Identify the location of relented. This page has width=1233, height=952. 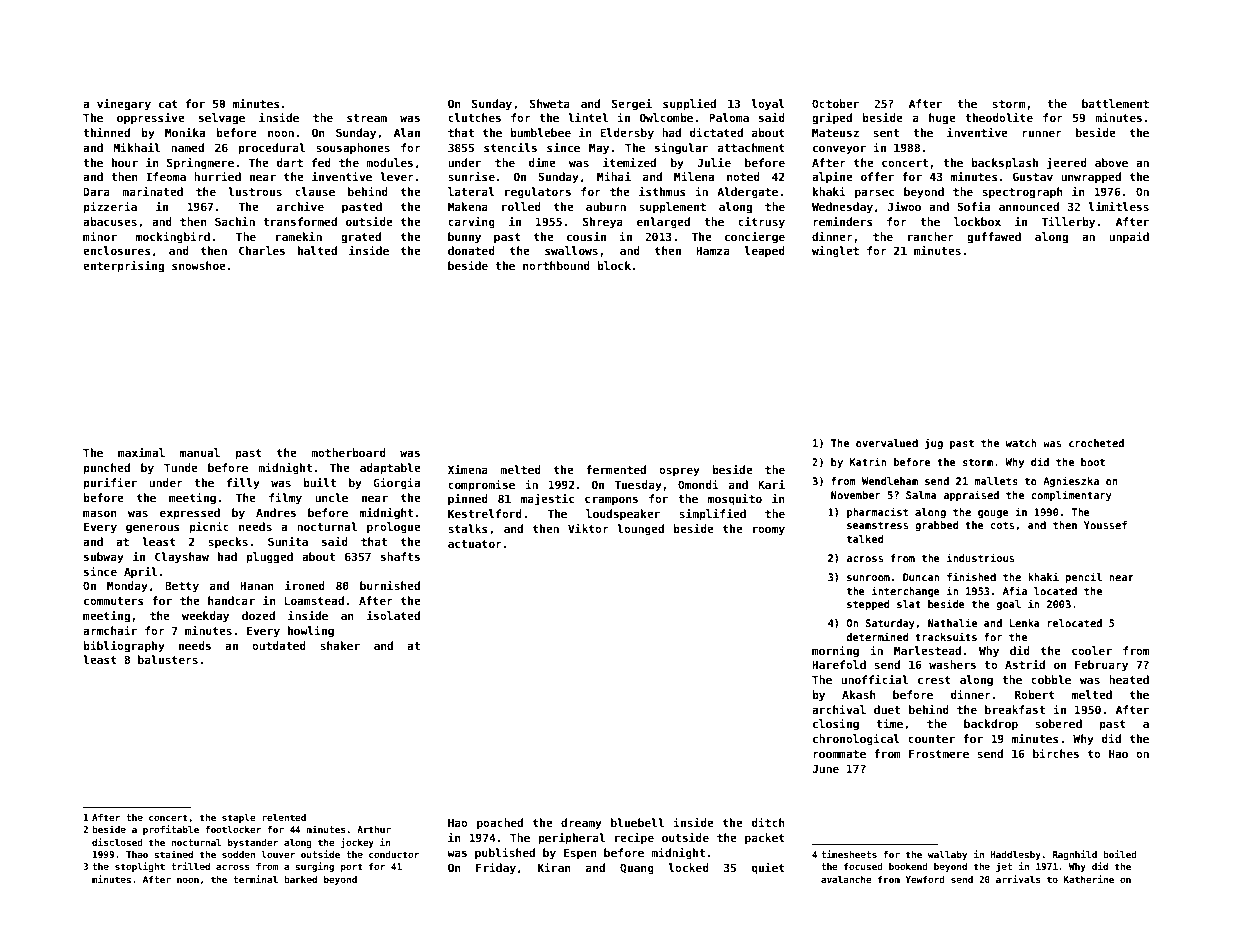
(284, 817).
